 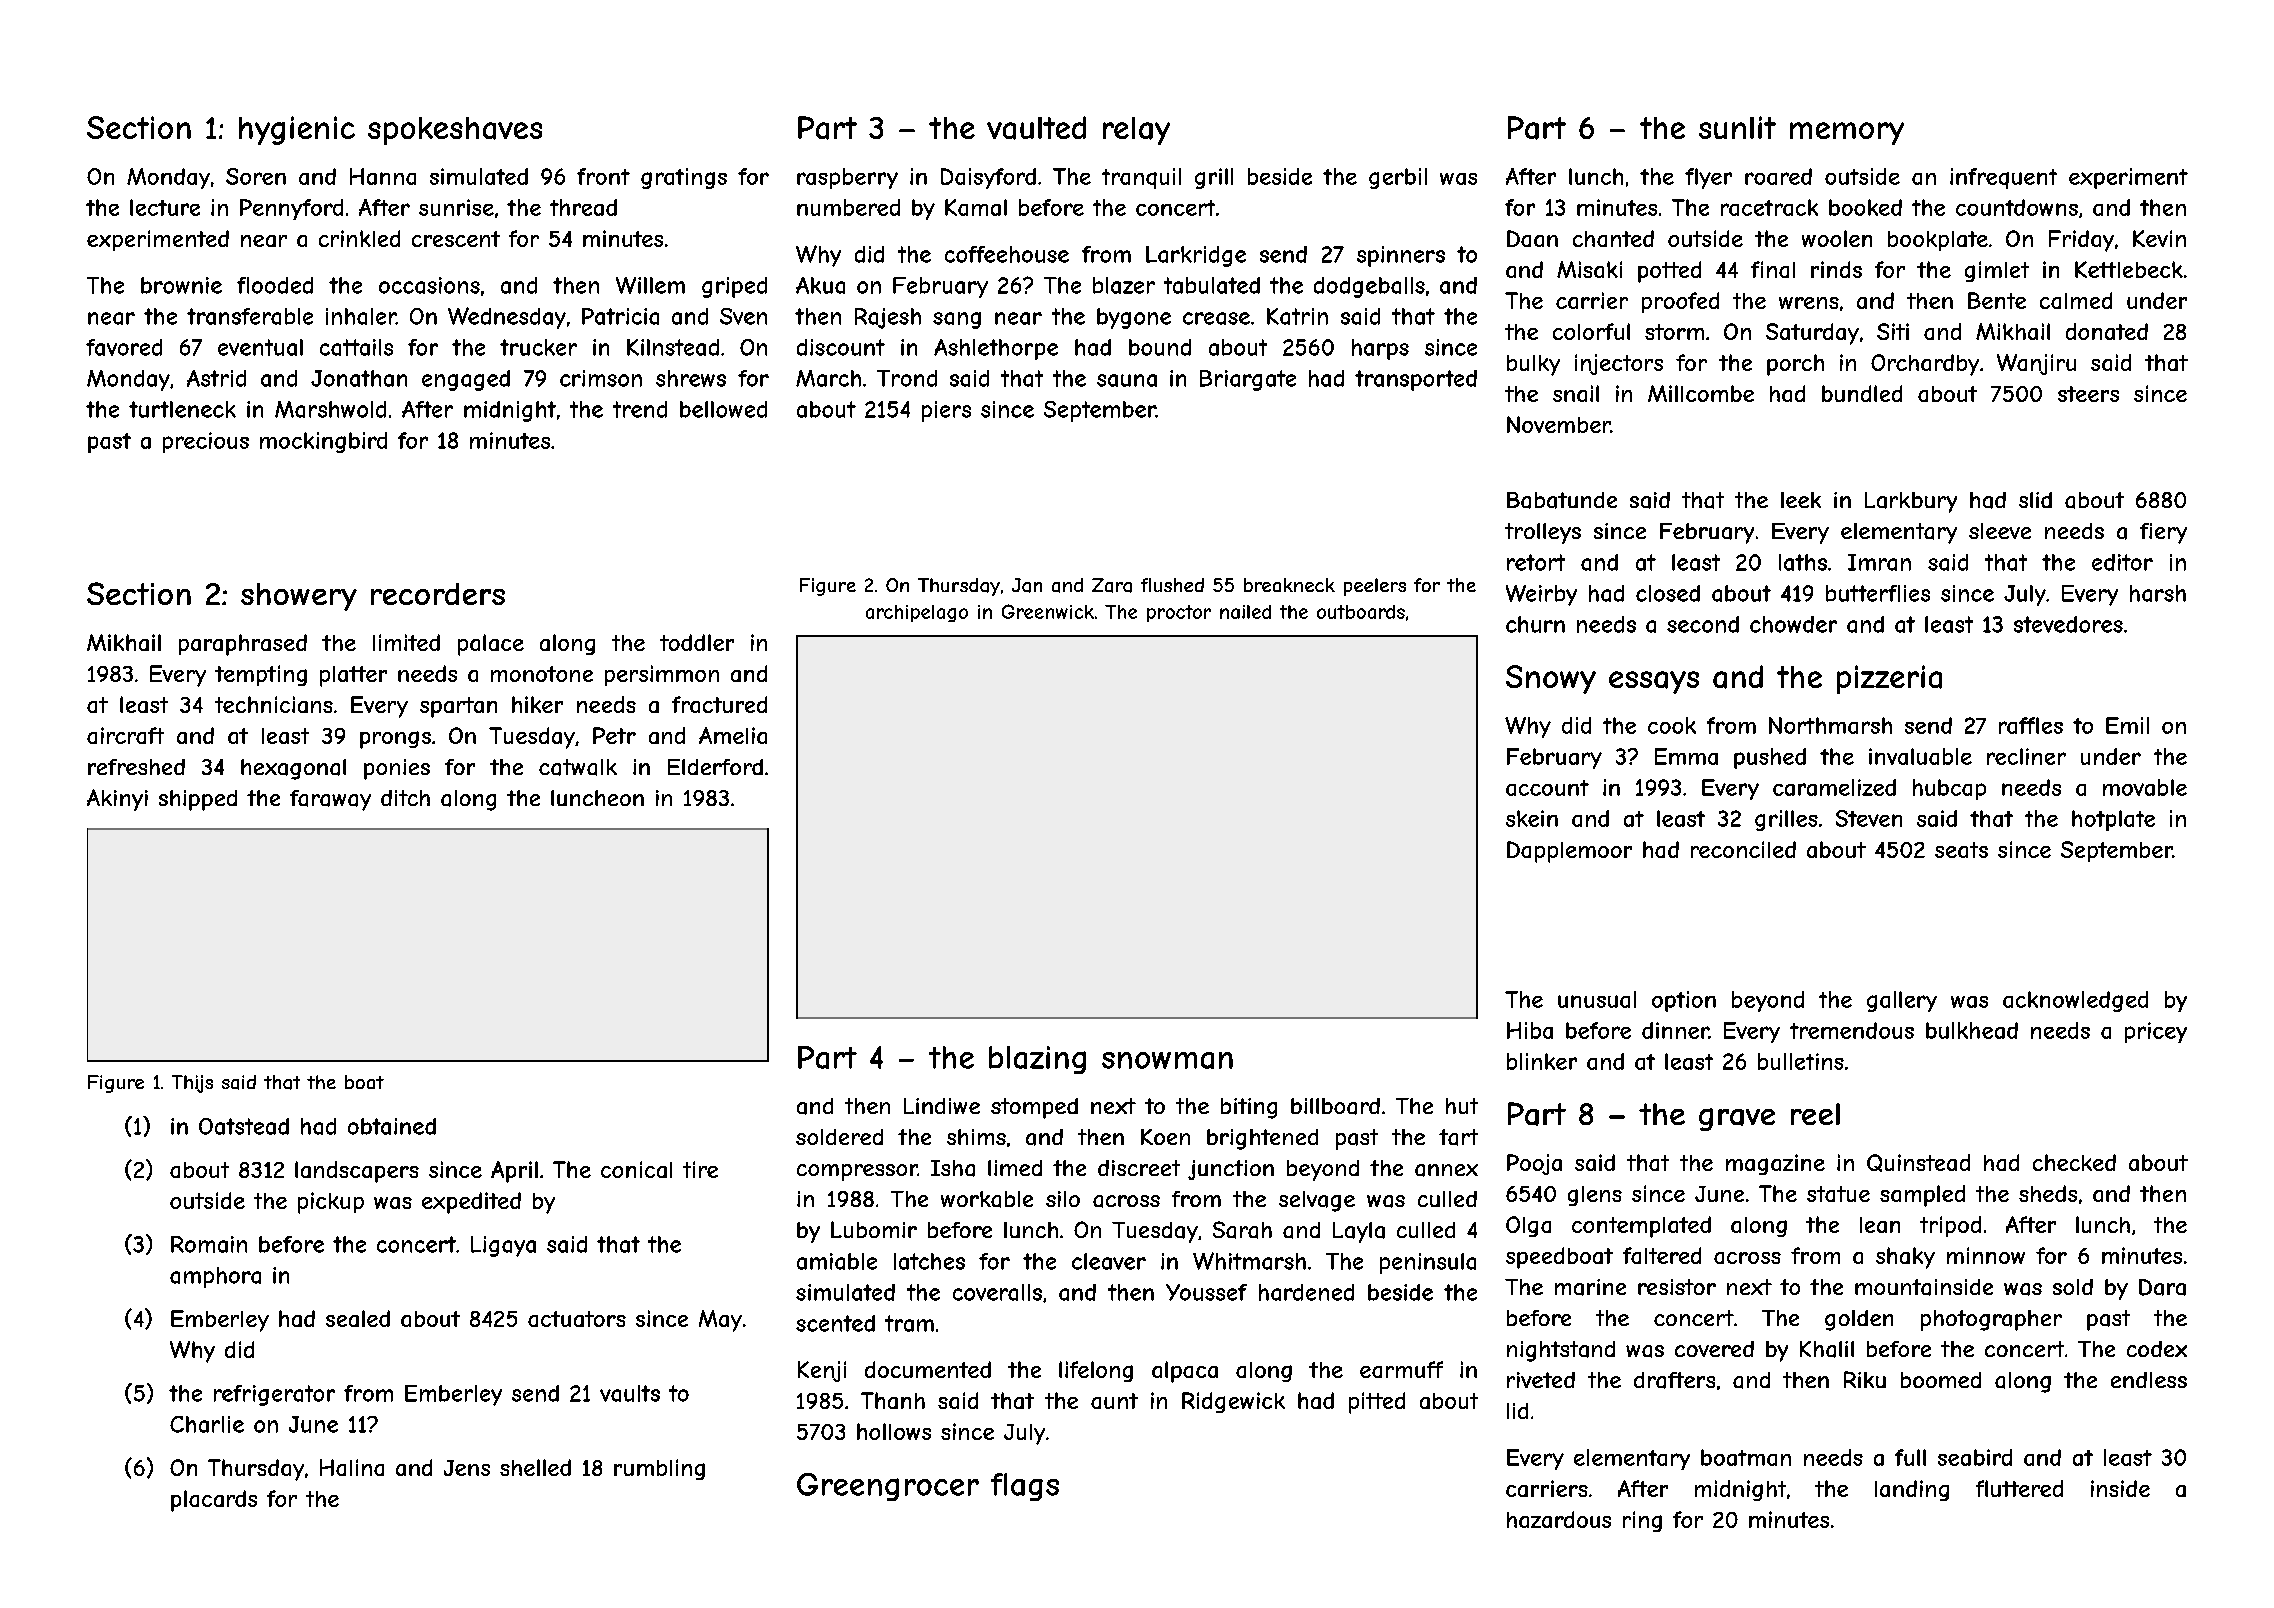 What do you see at coordinates (697, 642) in the screenshot?
I see `toddler` at bounding box center [697, 642].
